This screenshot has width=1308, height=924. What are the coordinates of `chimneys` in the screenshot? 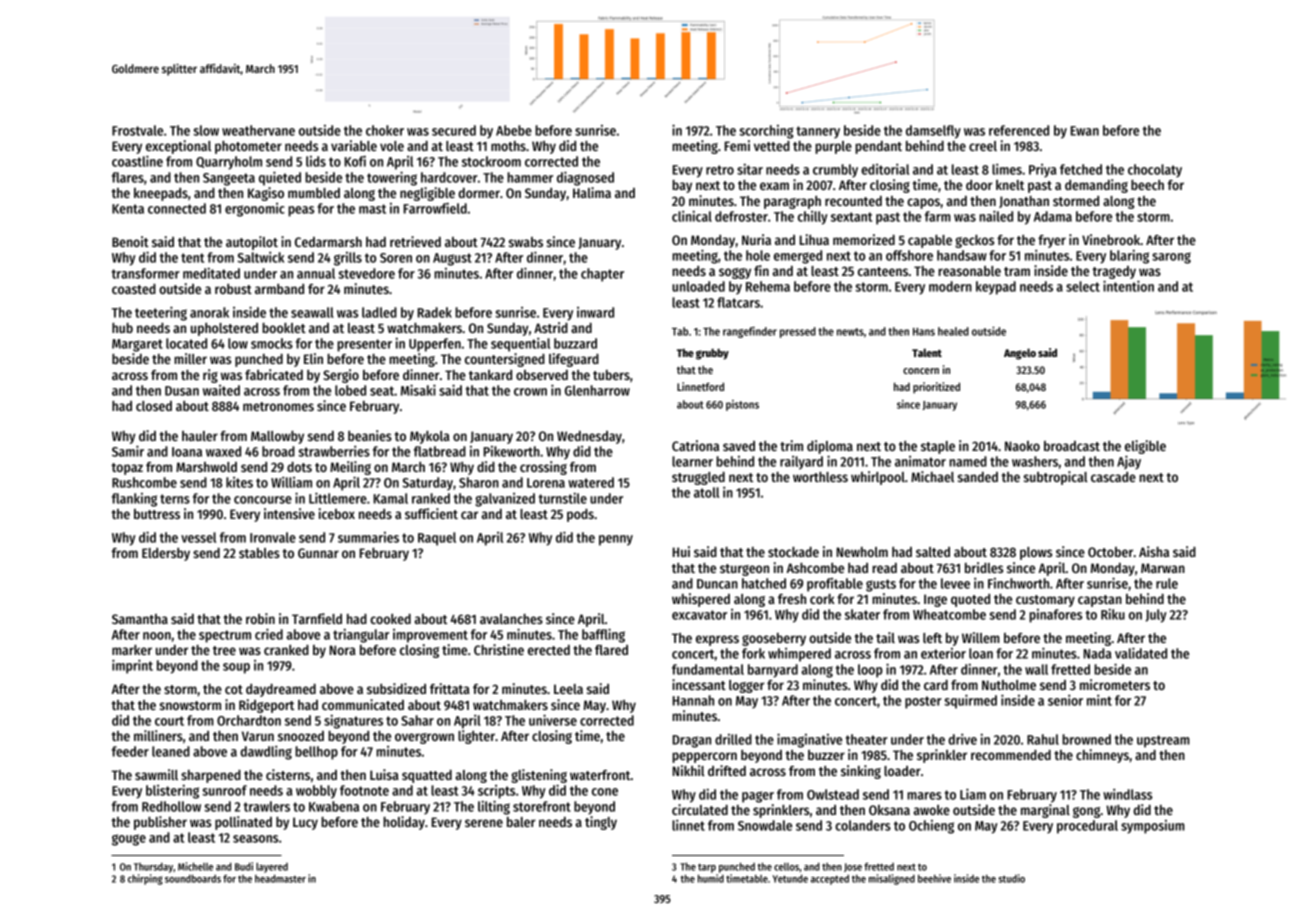 It's located at (1102, 756).
